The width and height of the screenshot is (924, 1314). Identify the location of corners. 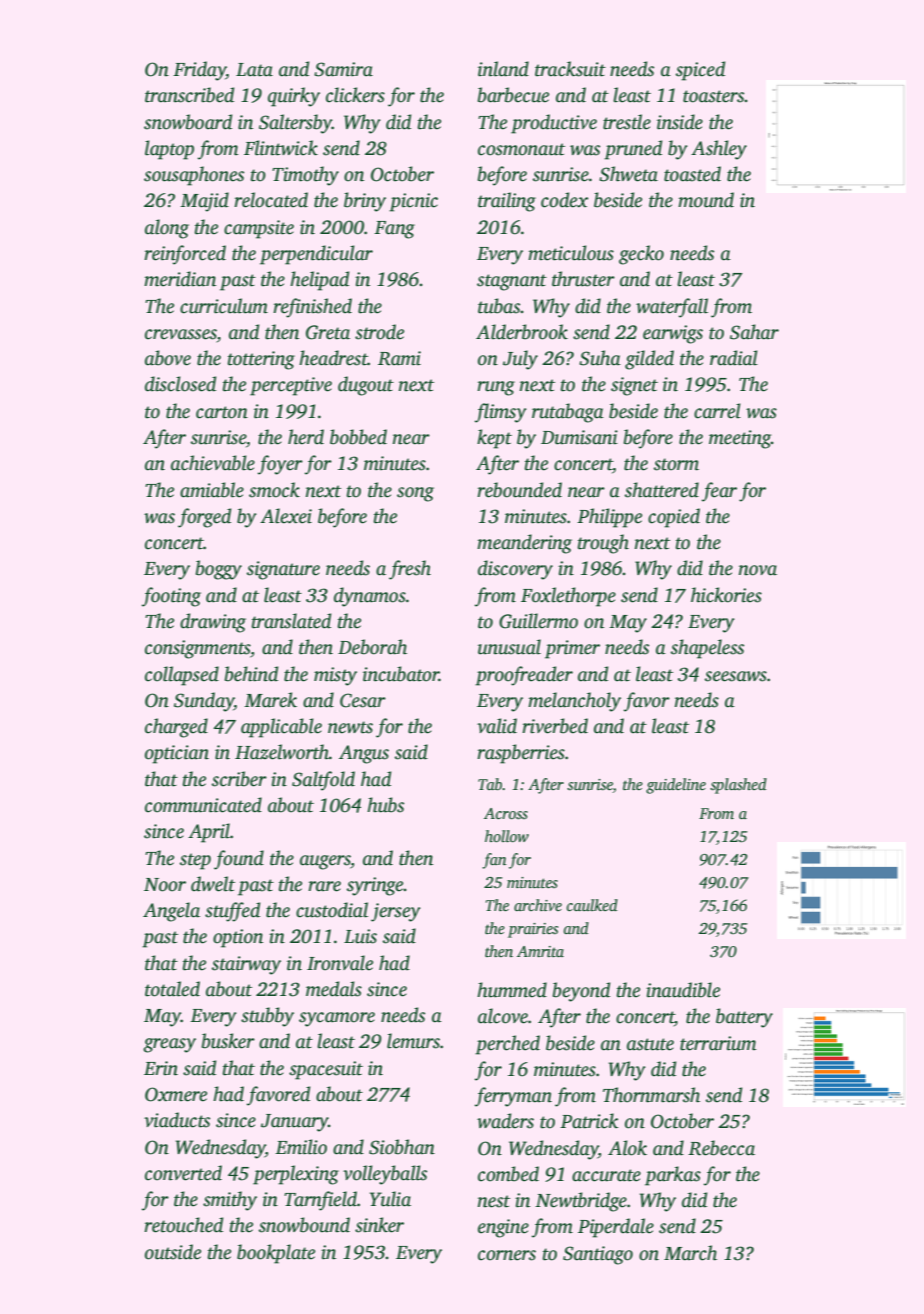
(507, 1255).
